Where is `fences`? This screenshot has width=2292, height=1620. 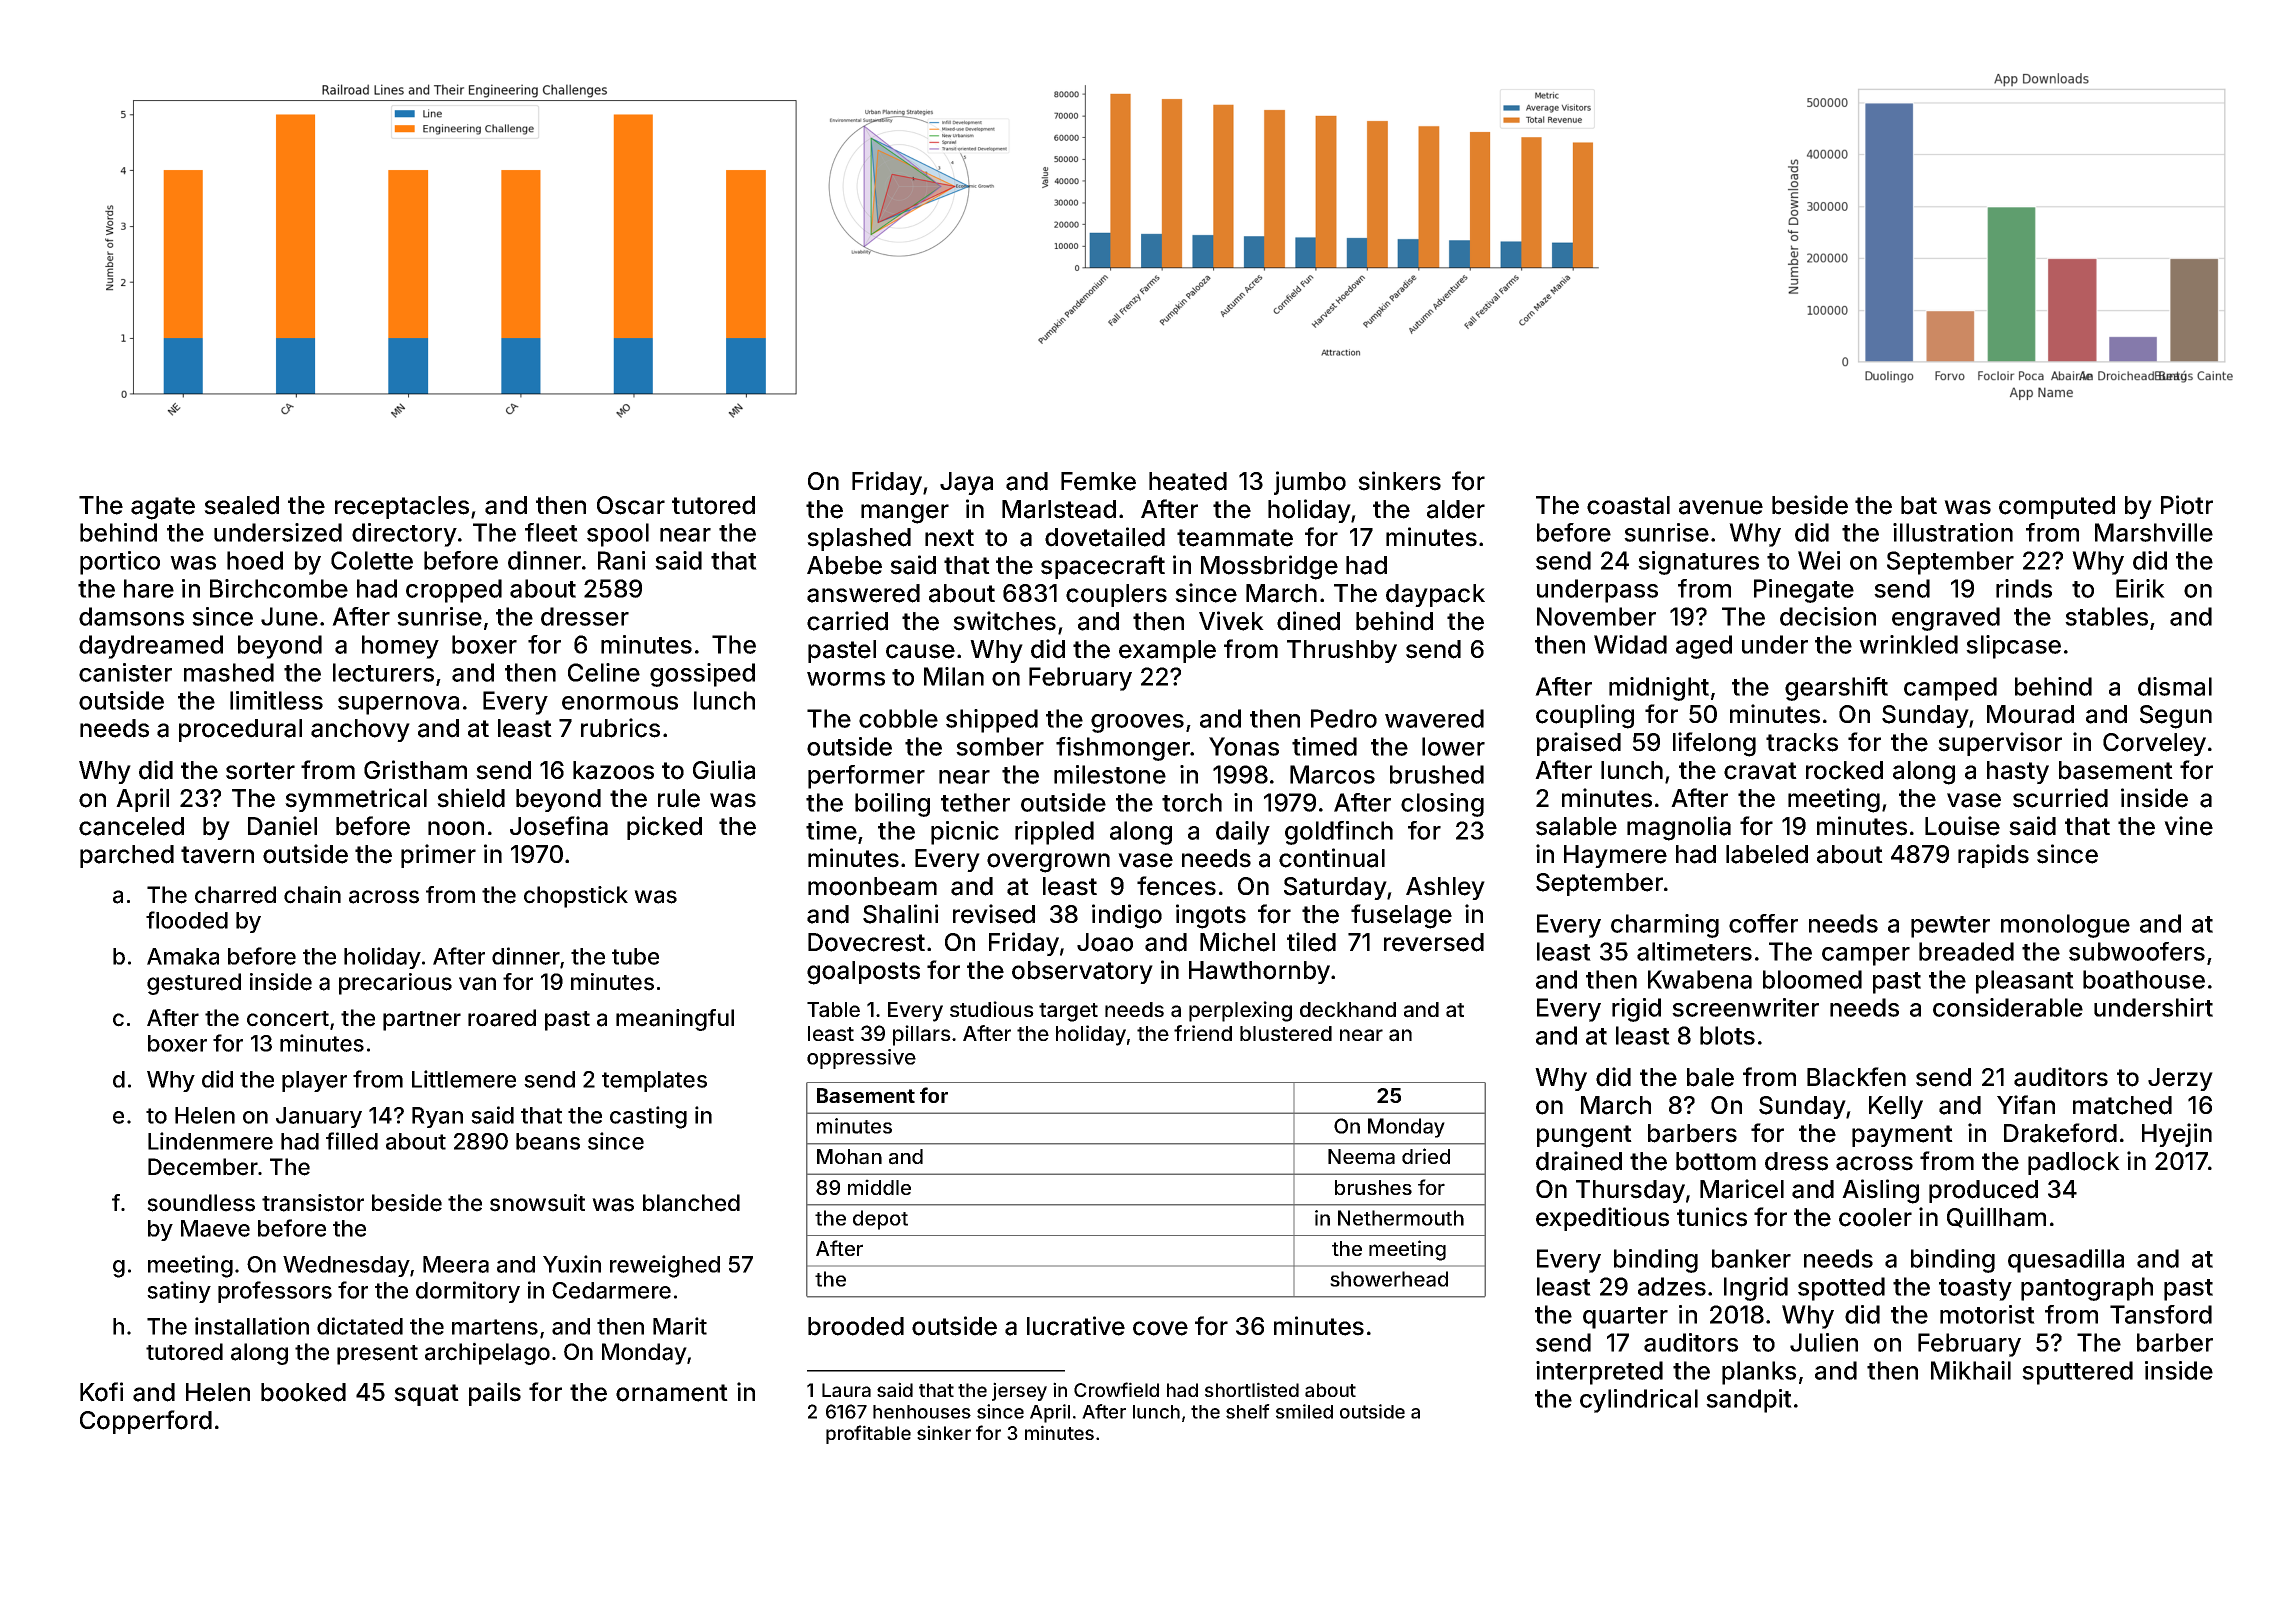
fences is located at coordinates (1176, 886).
